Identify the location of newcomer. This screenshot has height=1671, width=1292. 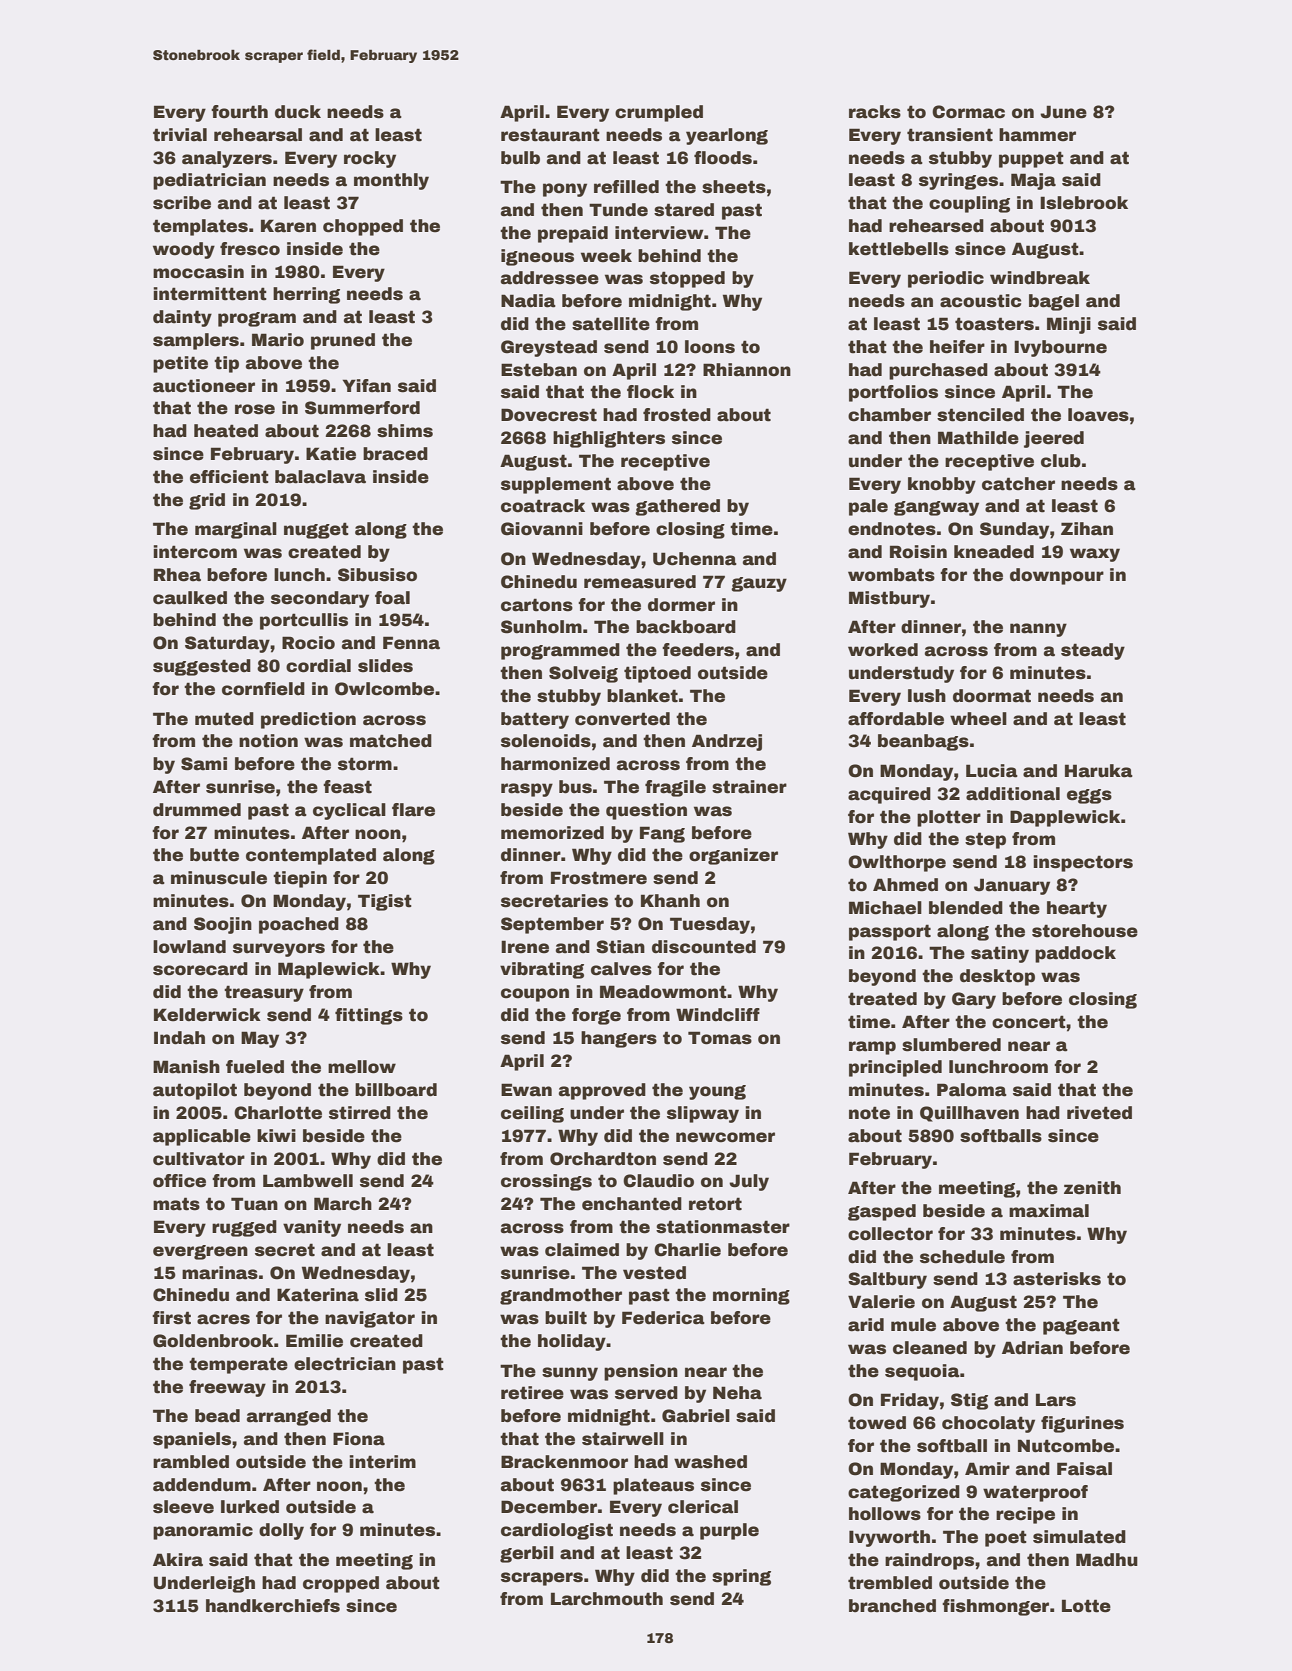
(725, 1137).
